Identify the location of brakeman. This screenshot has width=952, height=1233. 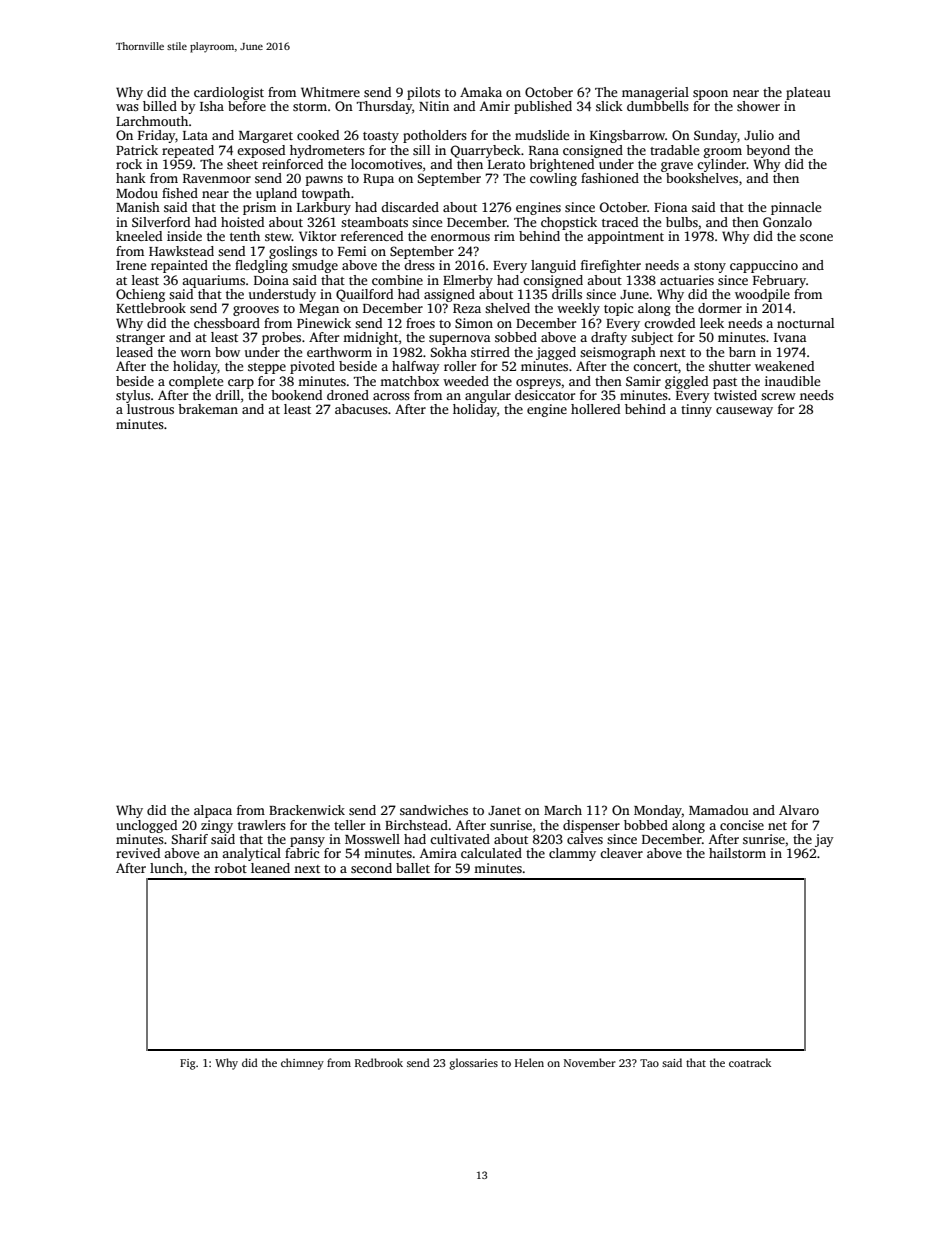
(208, 409).
